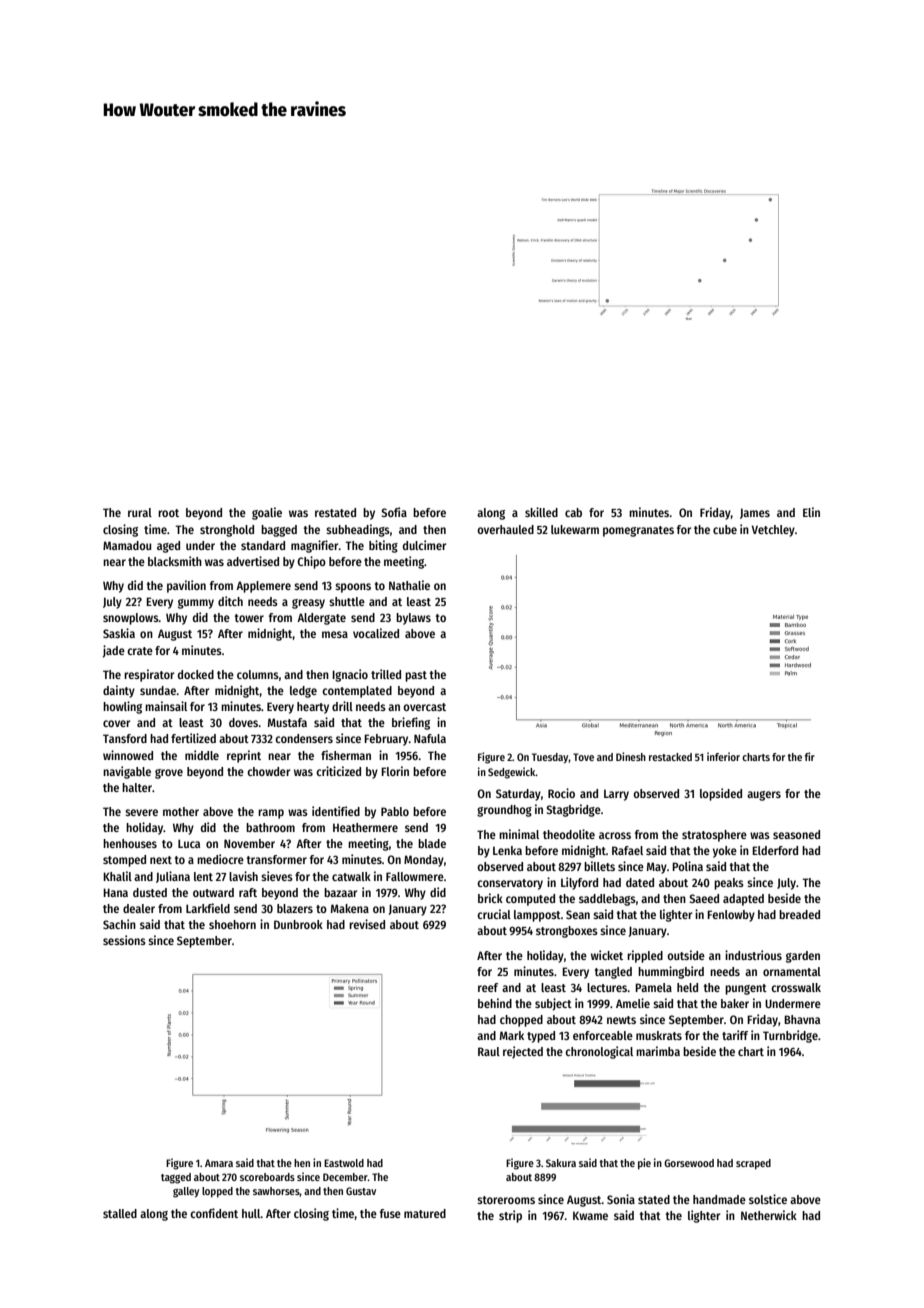 This screenshot has width=924, height=1308. I want to click on Luca, so click(189, 843).
